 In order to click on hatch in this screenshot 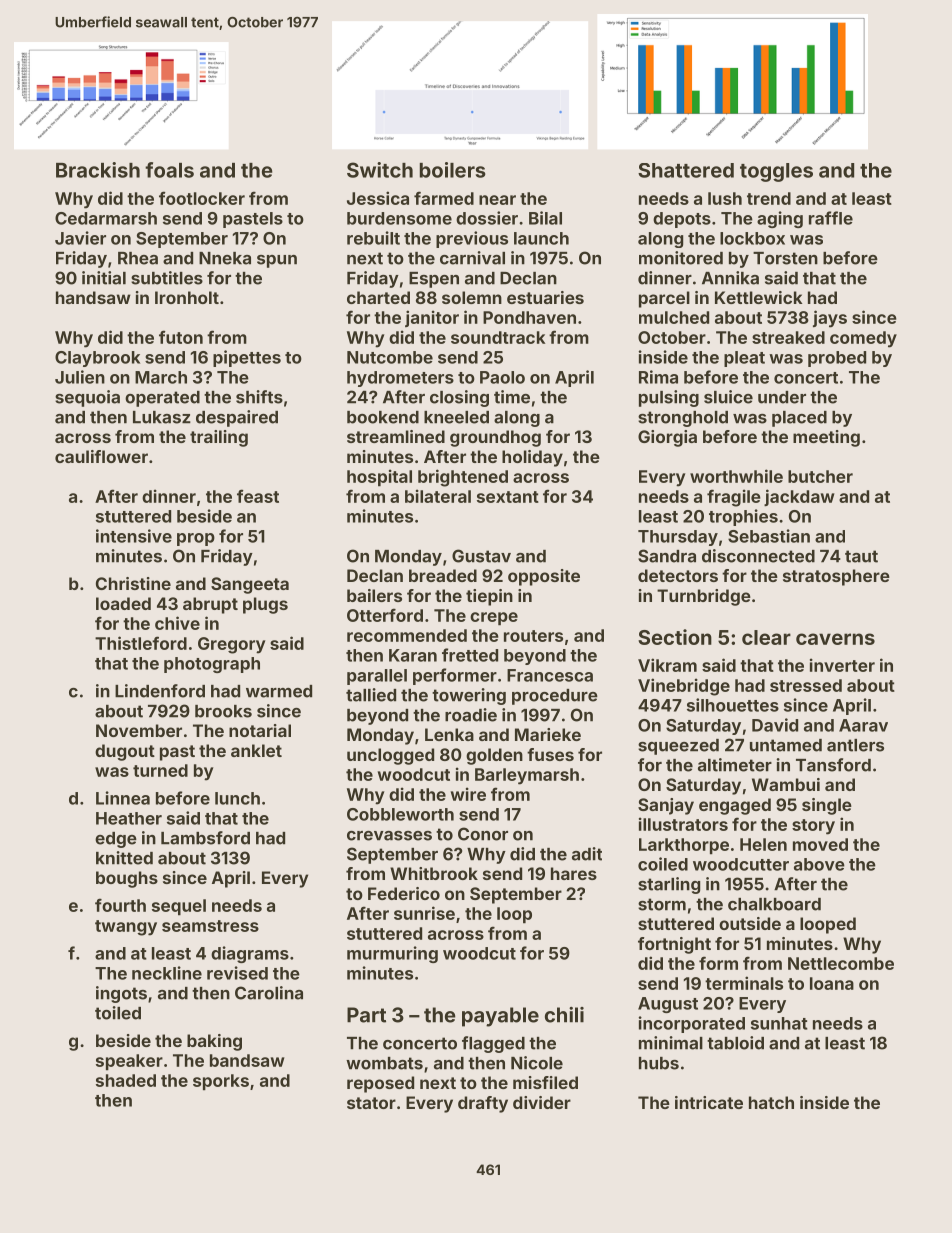, I will do `click(771, 1102)`.
